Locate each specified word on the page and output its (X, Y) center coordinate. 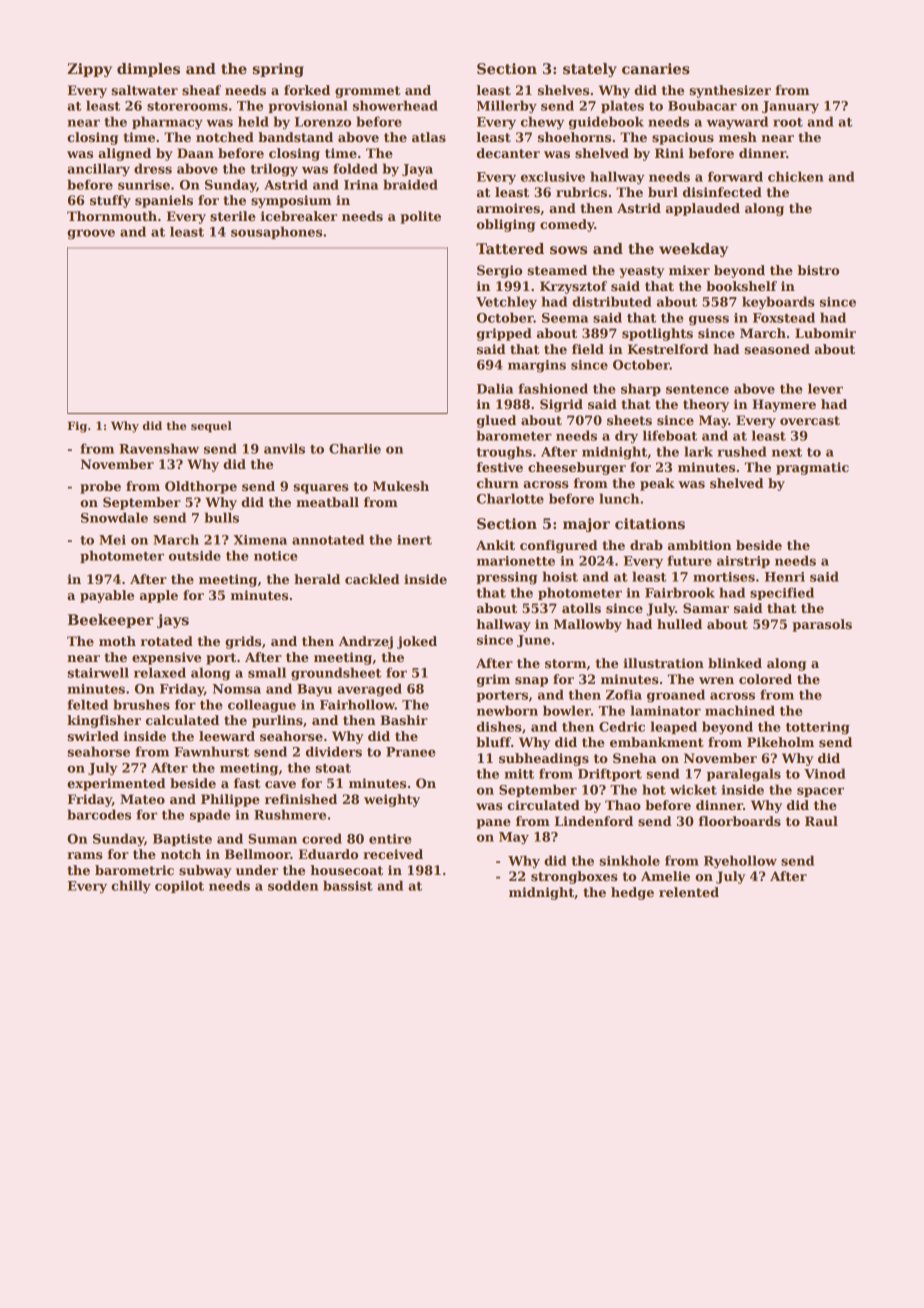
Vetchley (506, 303)
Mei (112, 540)
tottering (818, 728)
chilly (131, 887)
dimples (148, 70)
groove (91, 234)
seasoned (777, 349)
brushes (141, 704)
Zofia (624, 694)
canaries (656, 68)
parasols (822, 625)
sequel (211, 427)
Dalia (495, 388)
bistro (818, 270)
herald (317, 579)
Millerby (507, 107)
